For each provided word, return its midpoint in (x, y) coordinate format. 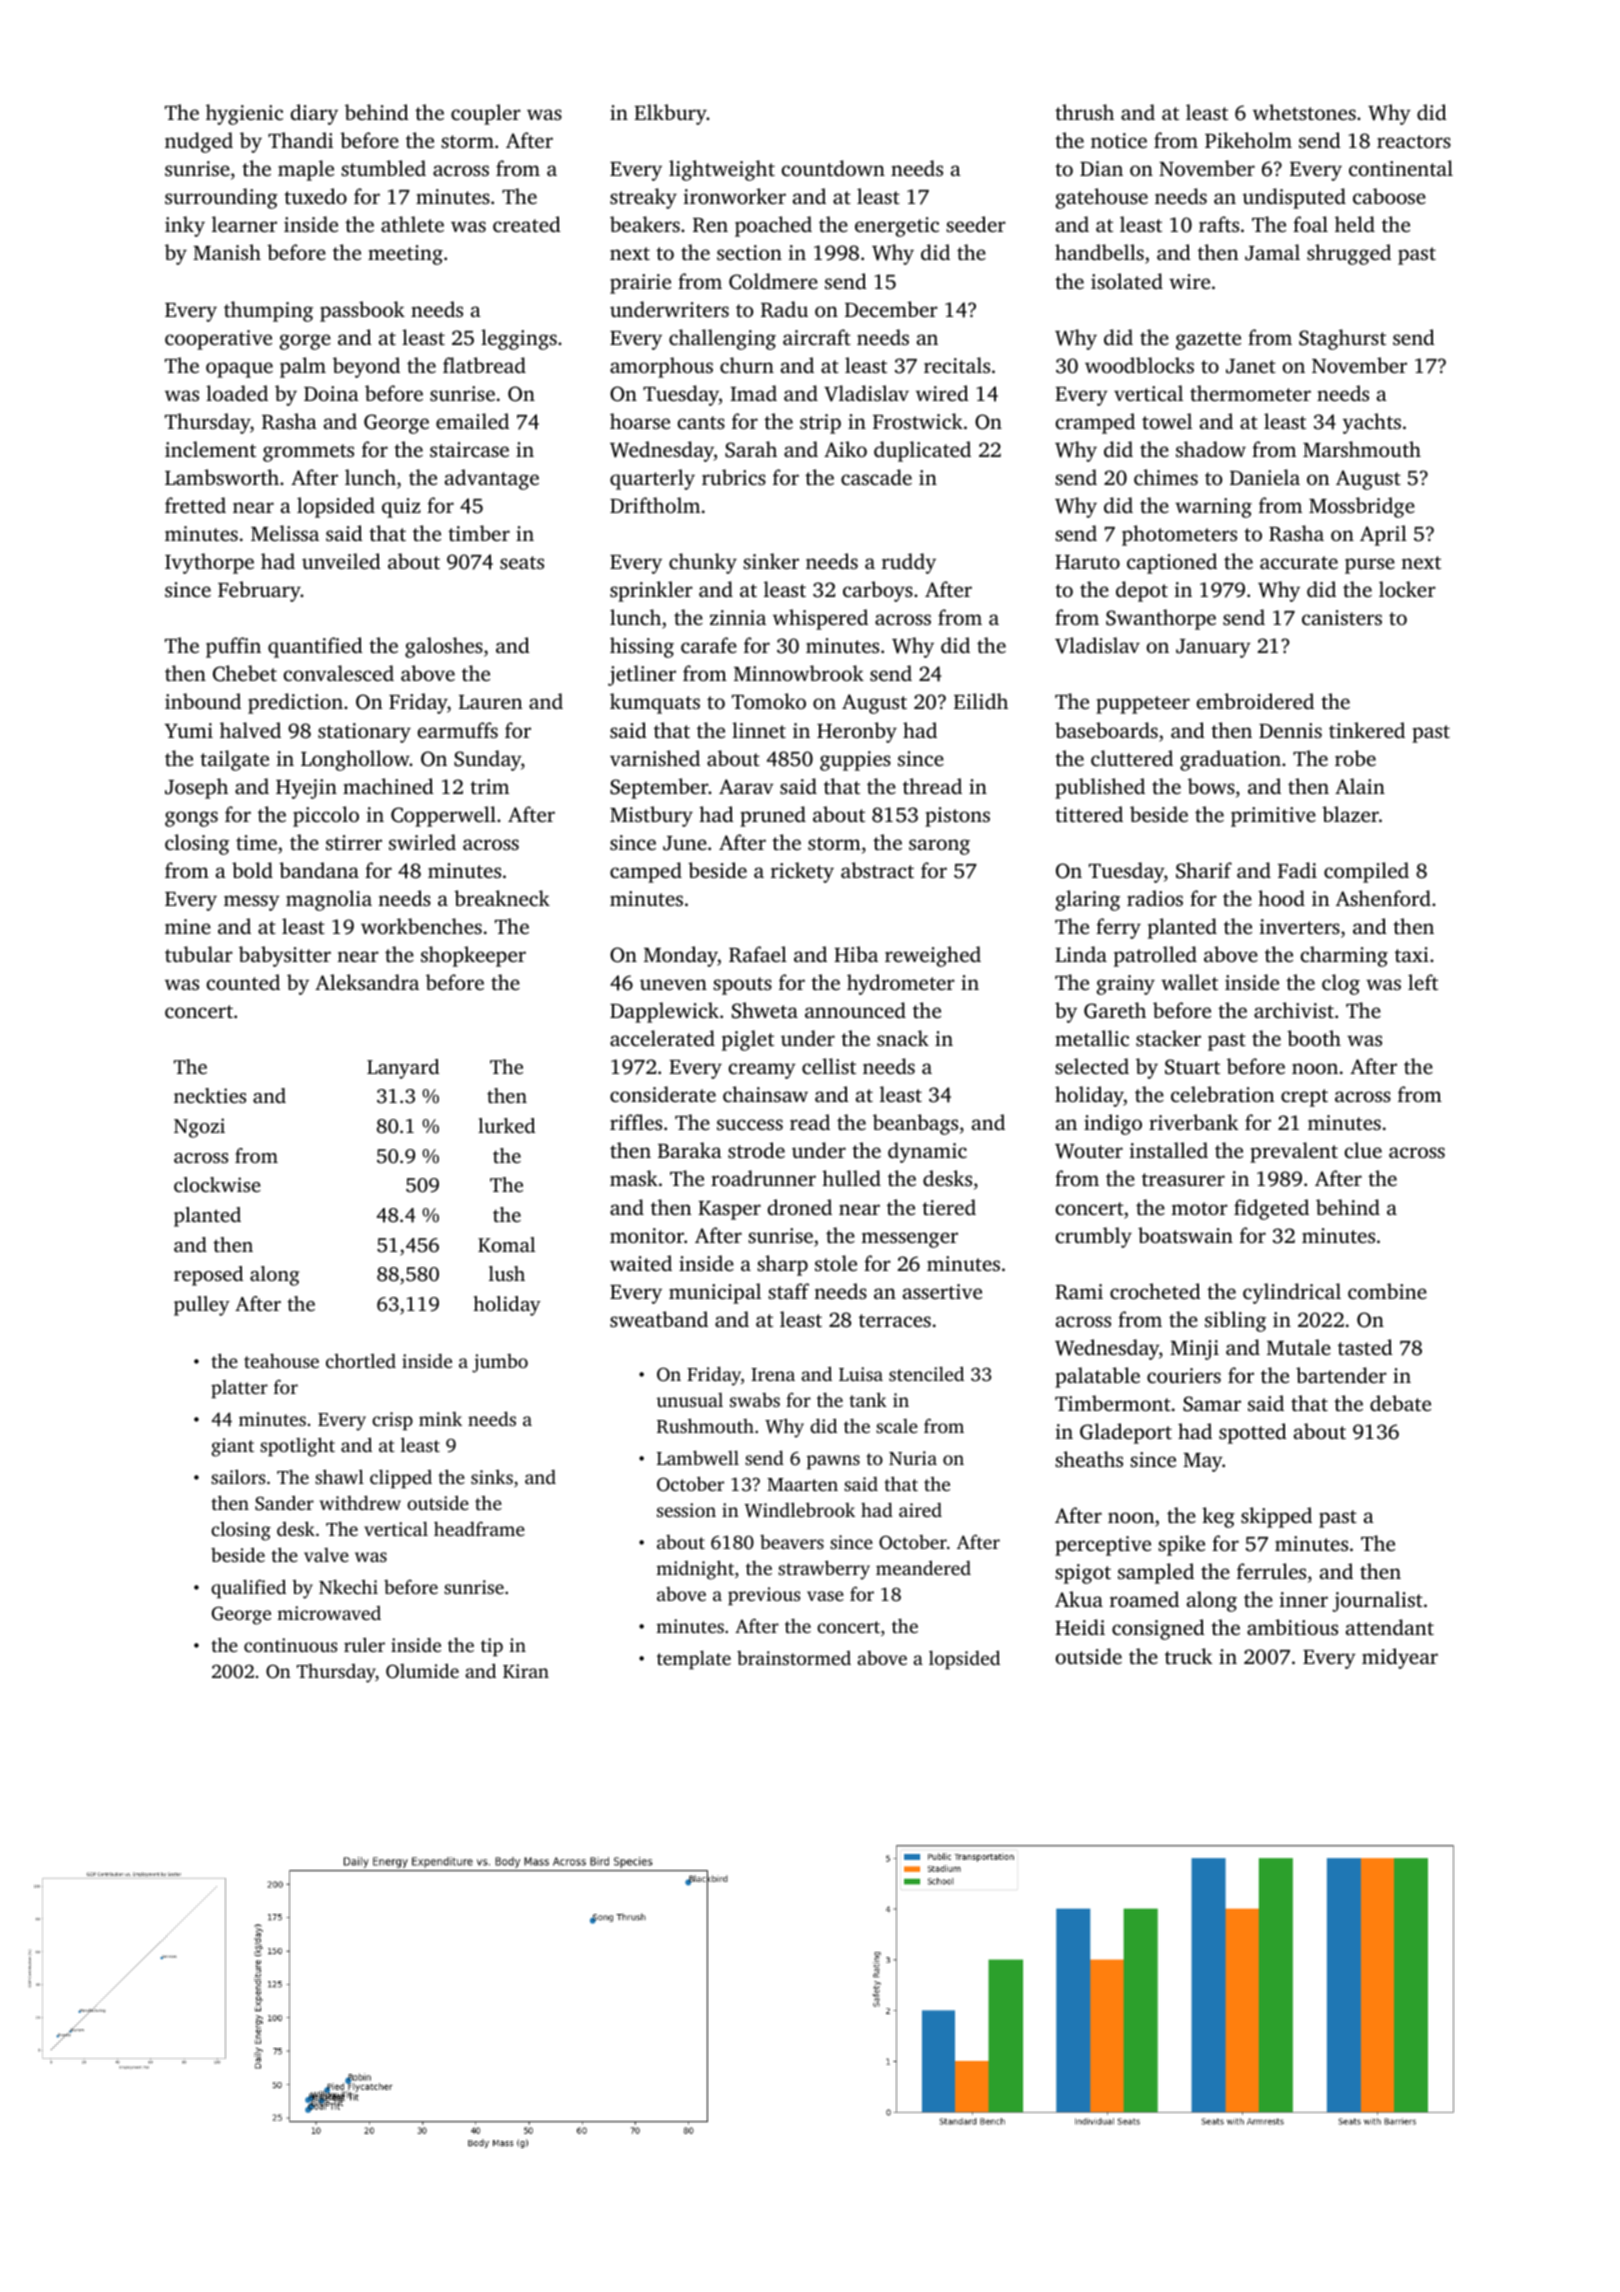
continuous (290, 1645)
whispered (820, 619)
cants (701, 422)
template (694, 1659)
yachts (1372, 423)
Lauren (490, 702)
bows (1211, 786)
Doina (331, 393)
